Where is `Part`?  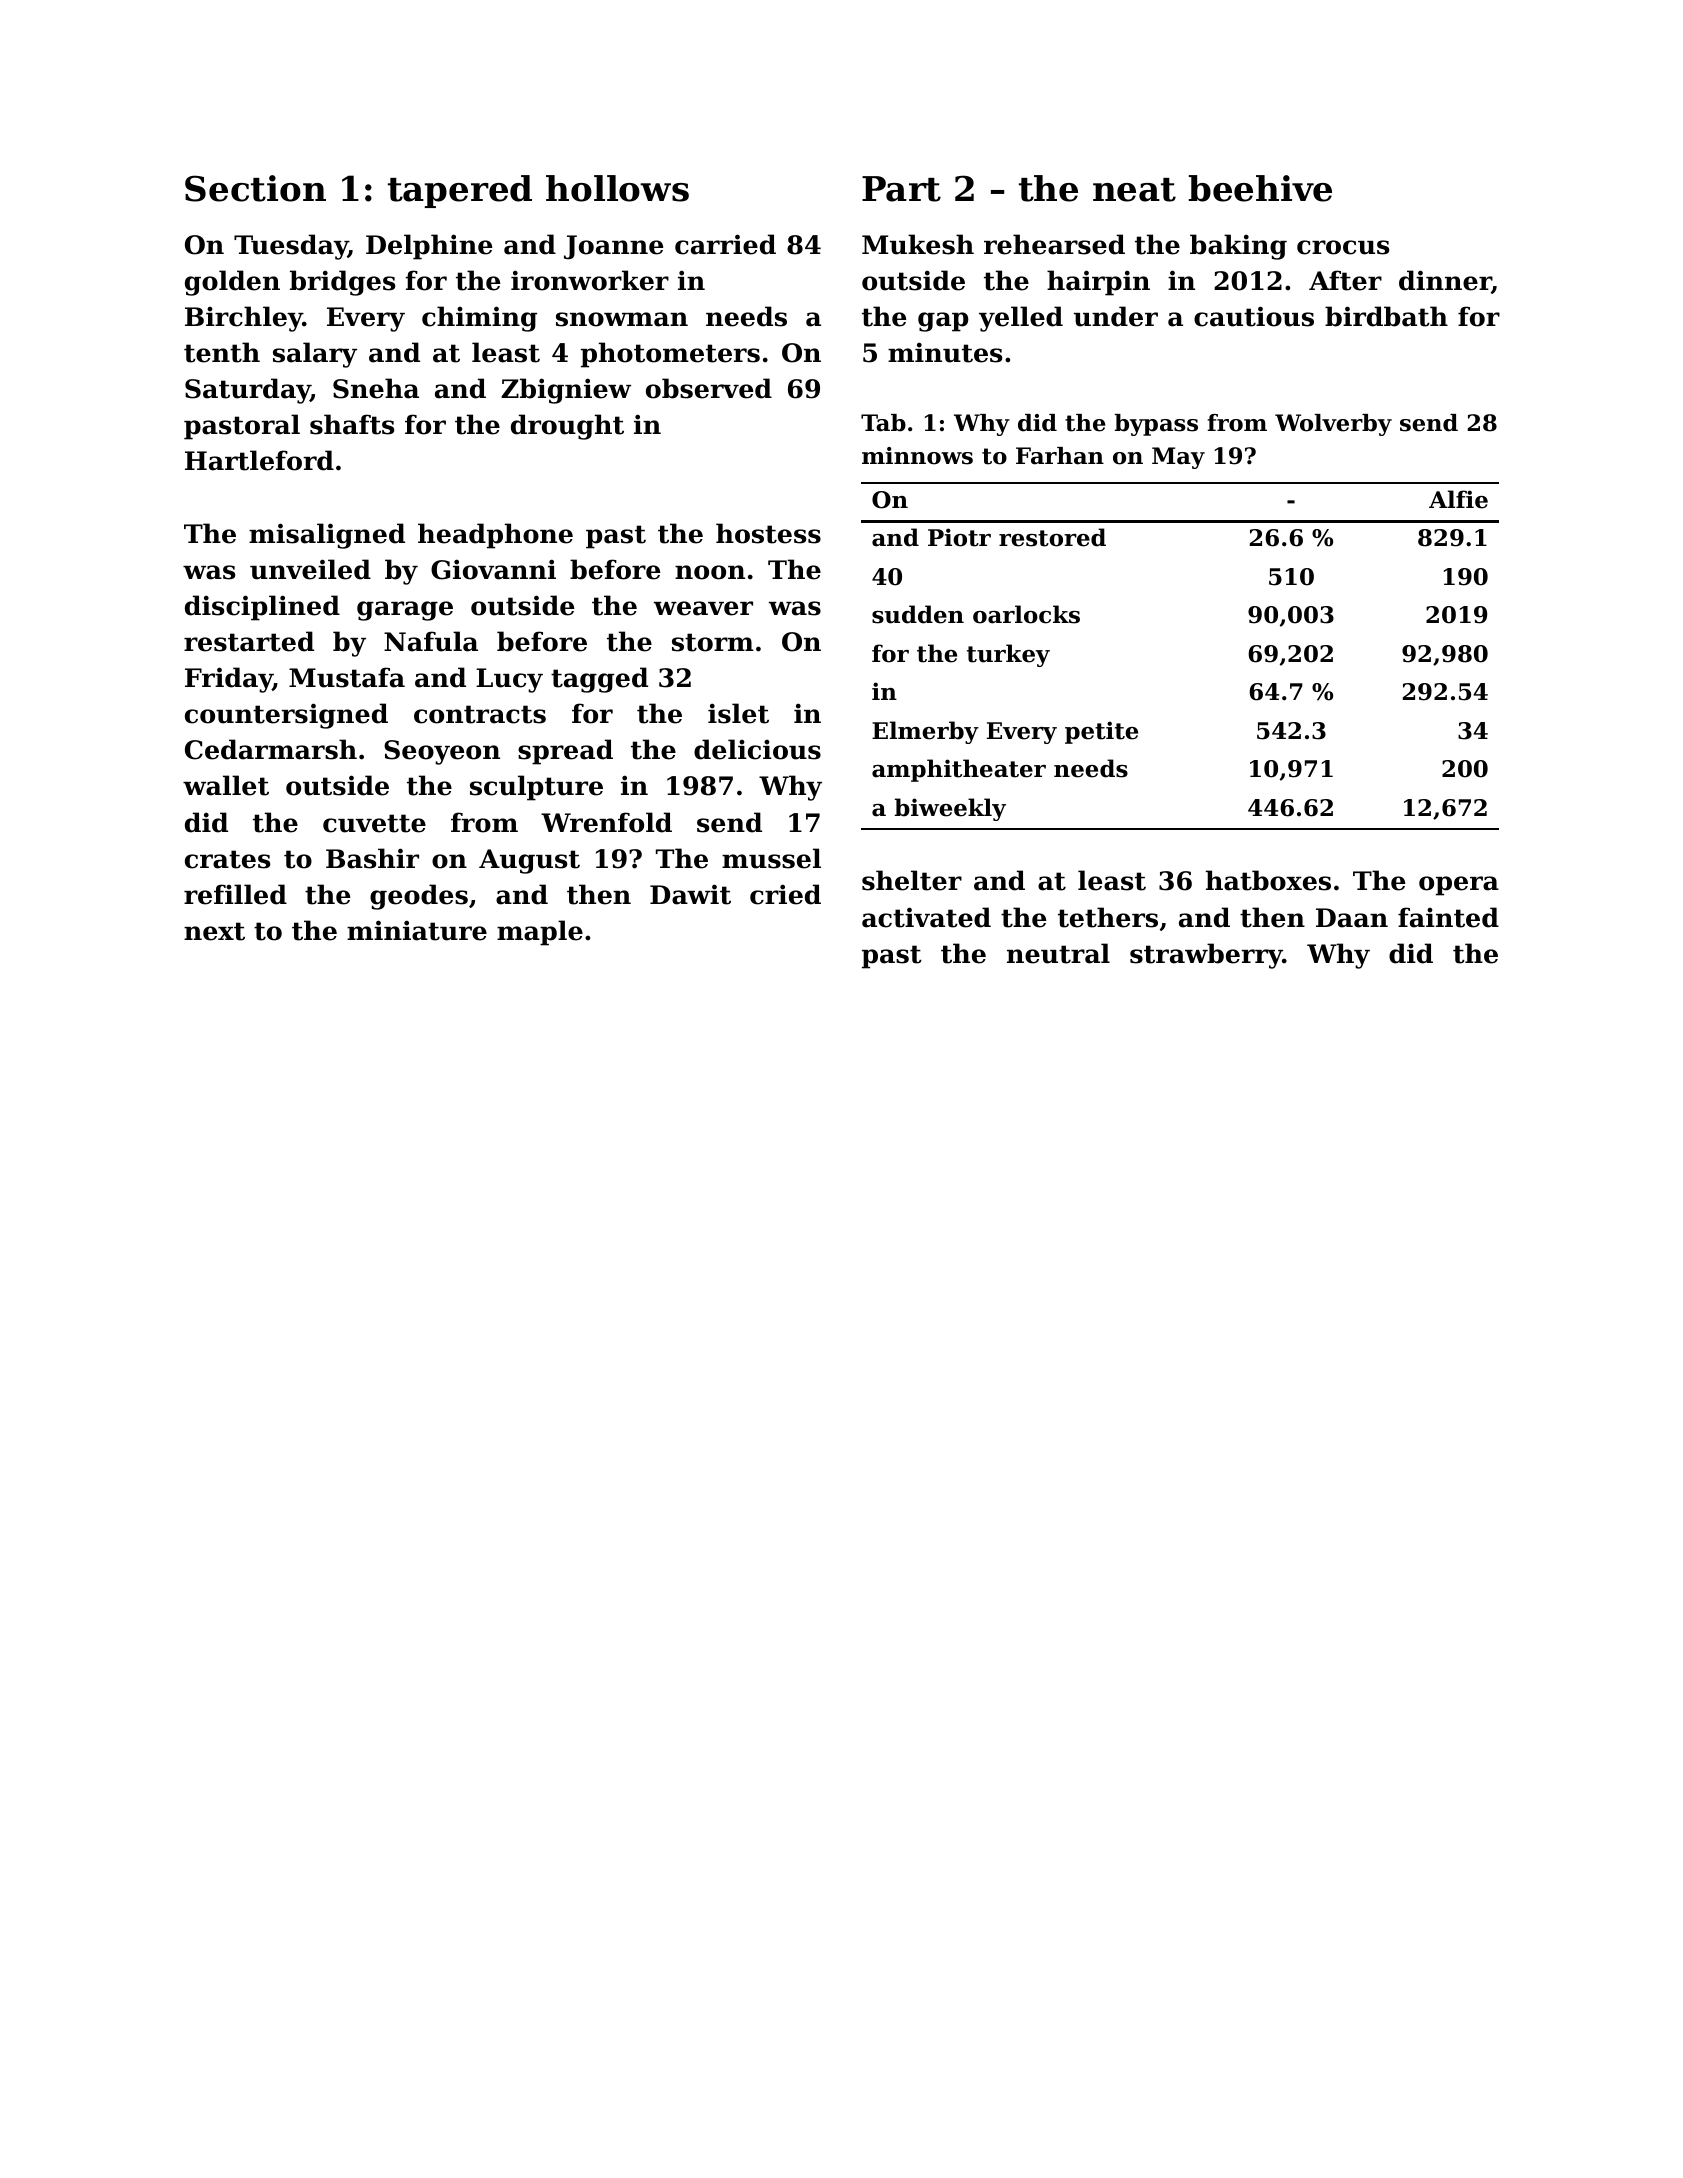
Part is located at coordinates (901, 189).
